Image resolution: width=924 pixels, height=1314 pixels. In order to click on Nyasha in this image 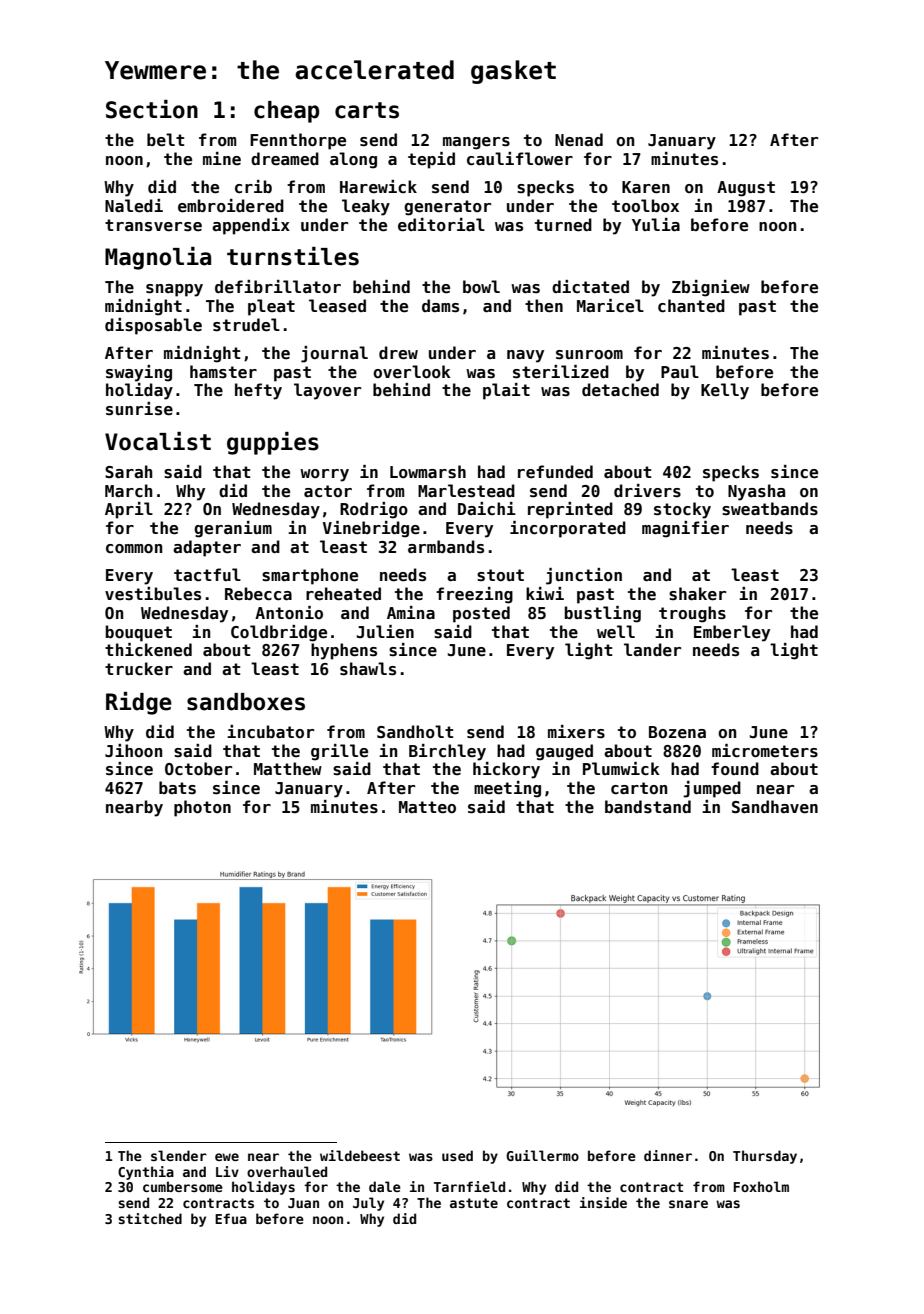, I will do `click(756, 492)`.
